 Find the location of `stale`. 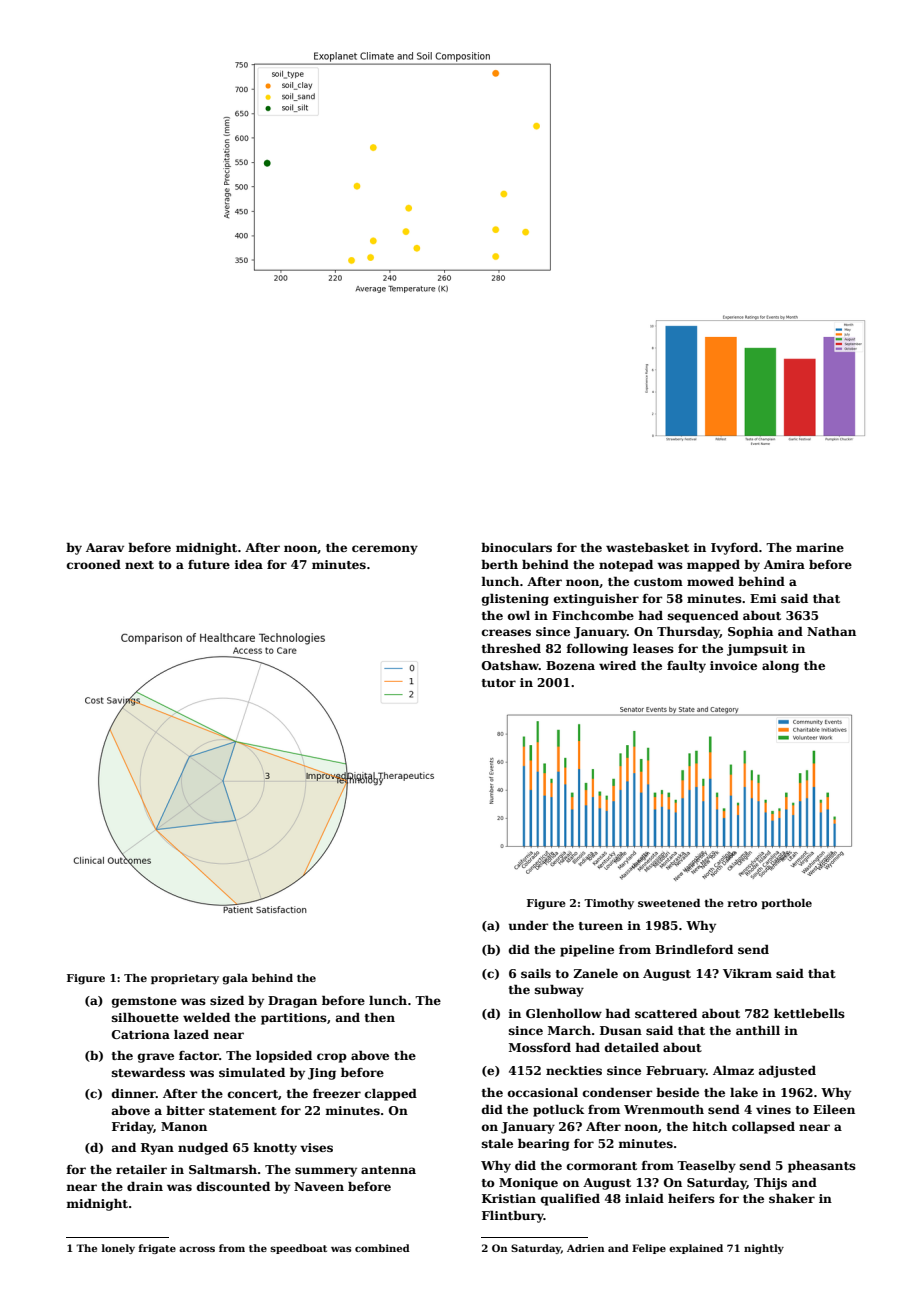

stale is located at coordinates (497, 1143).
